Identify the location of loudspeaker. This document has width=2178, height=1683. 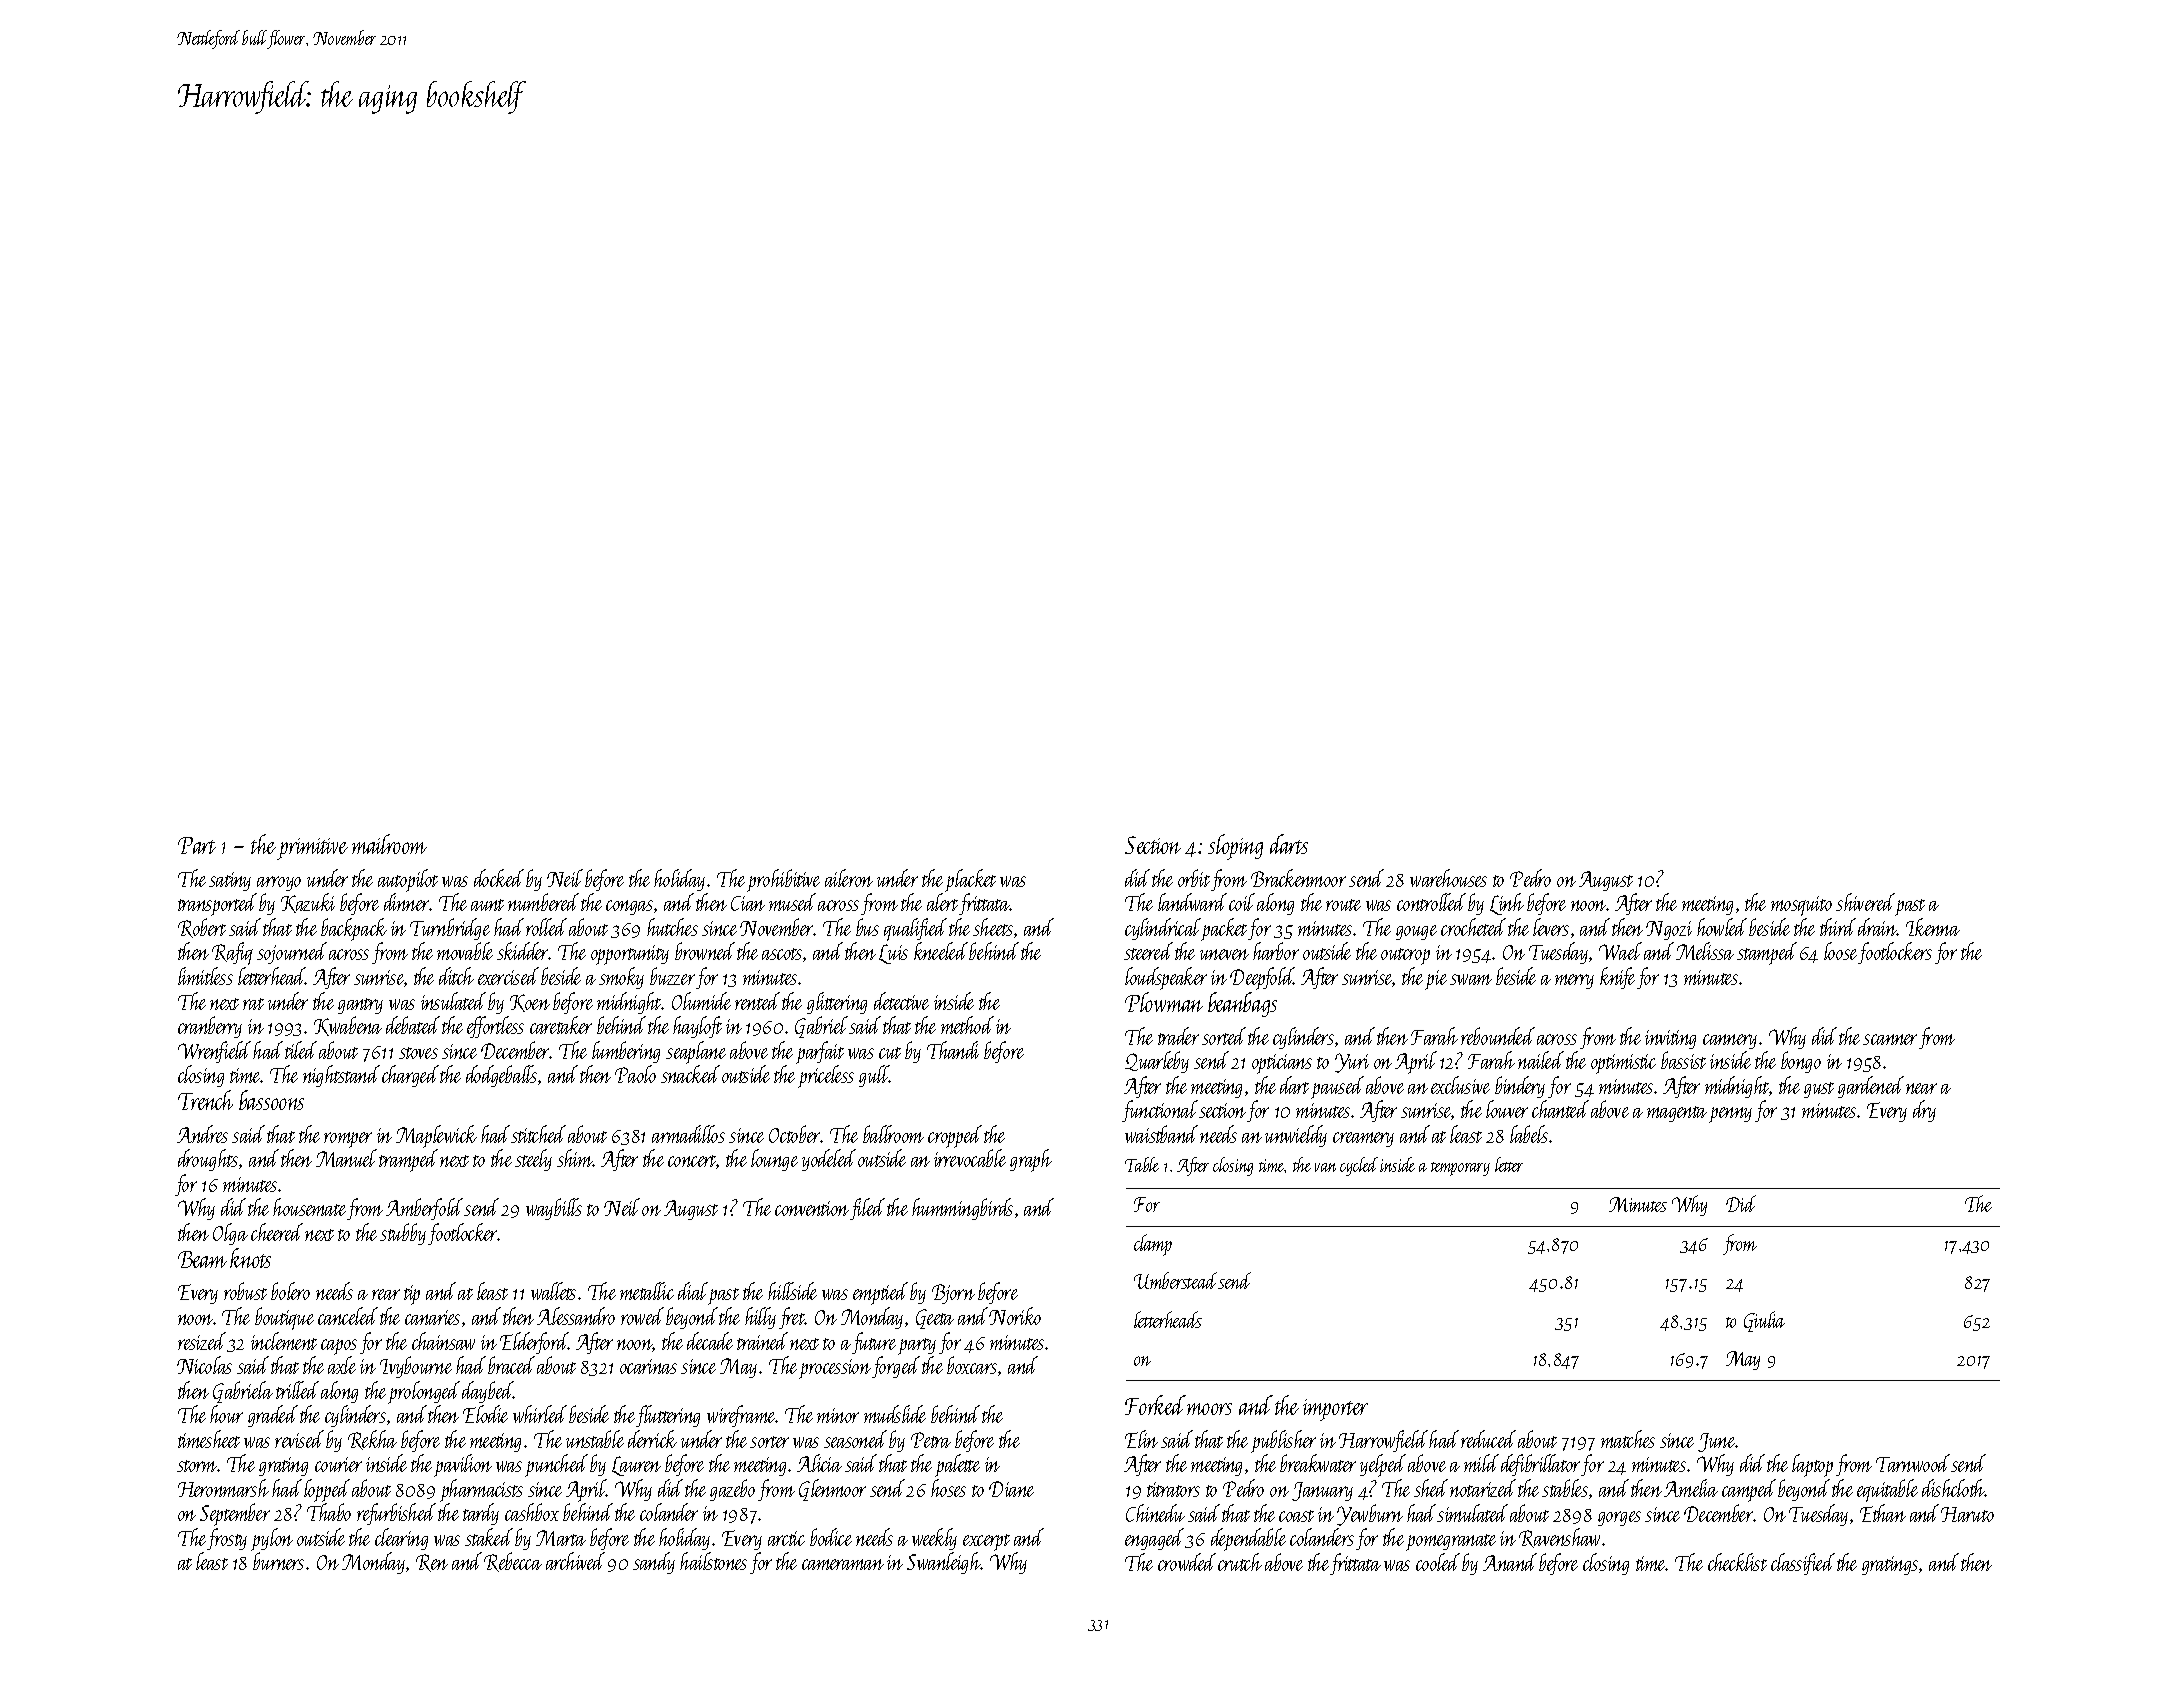
(1166, 978).
